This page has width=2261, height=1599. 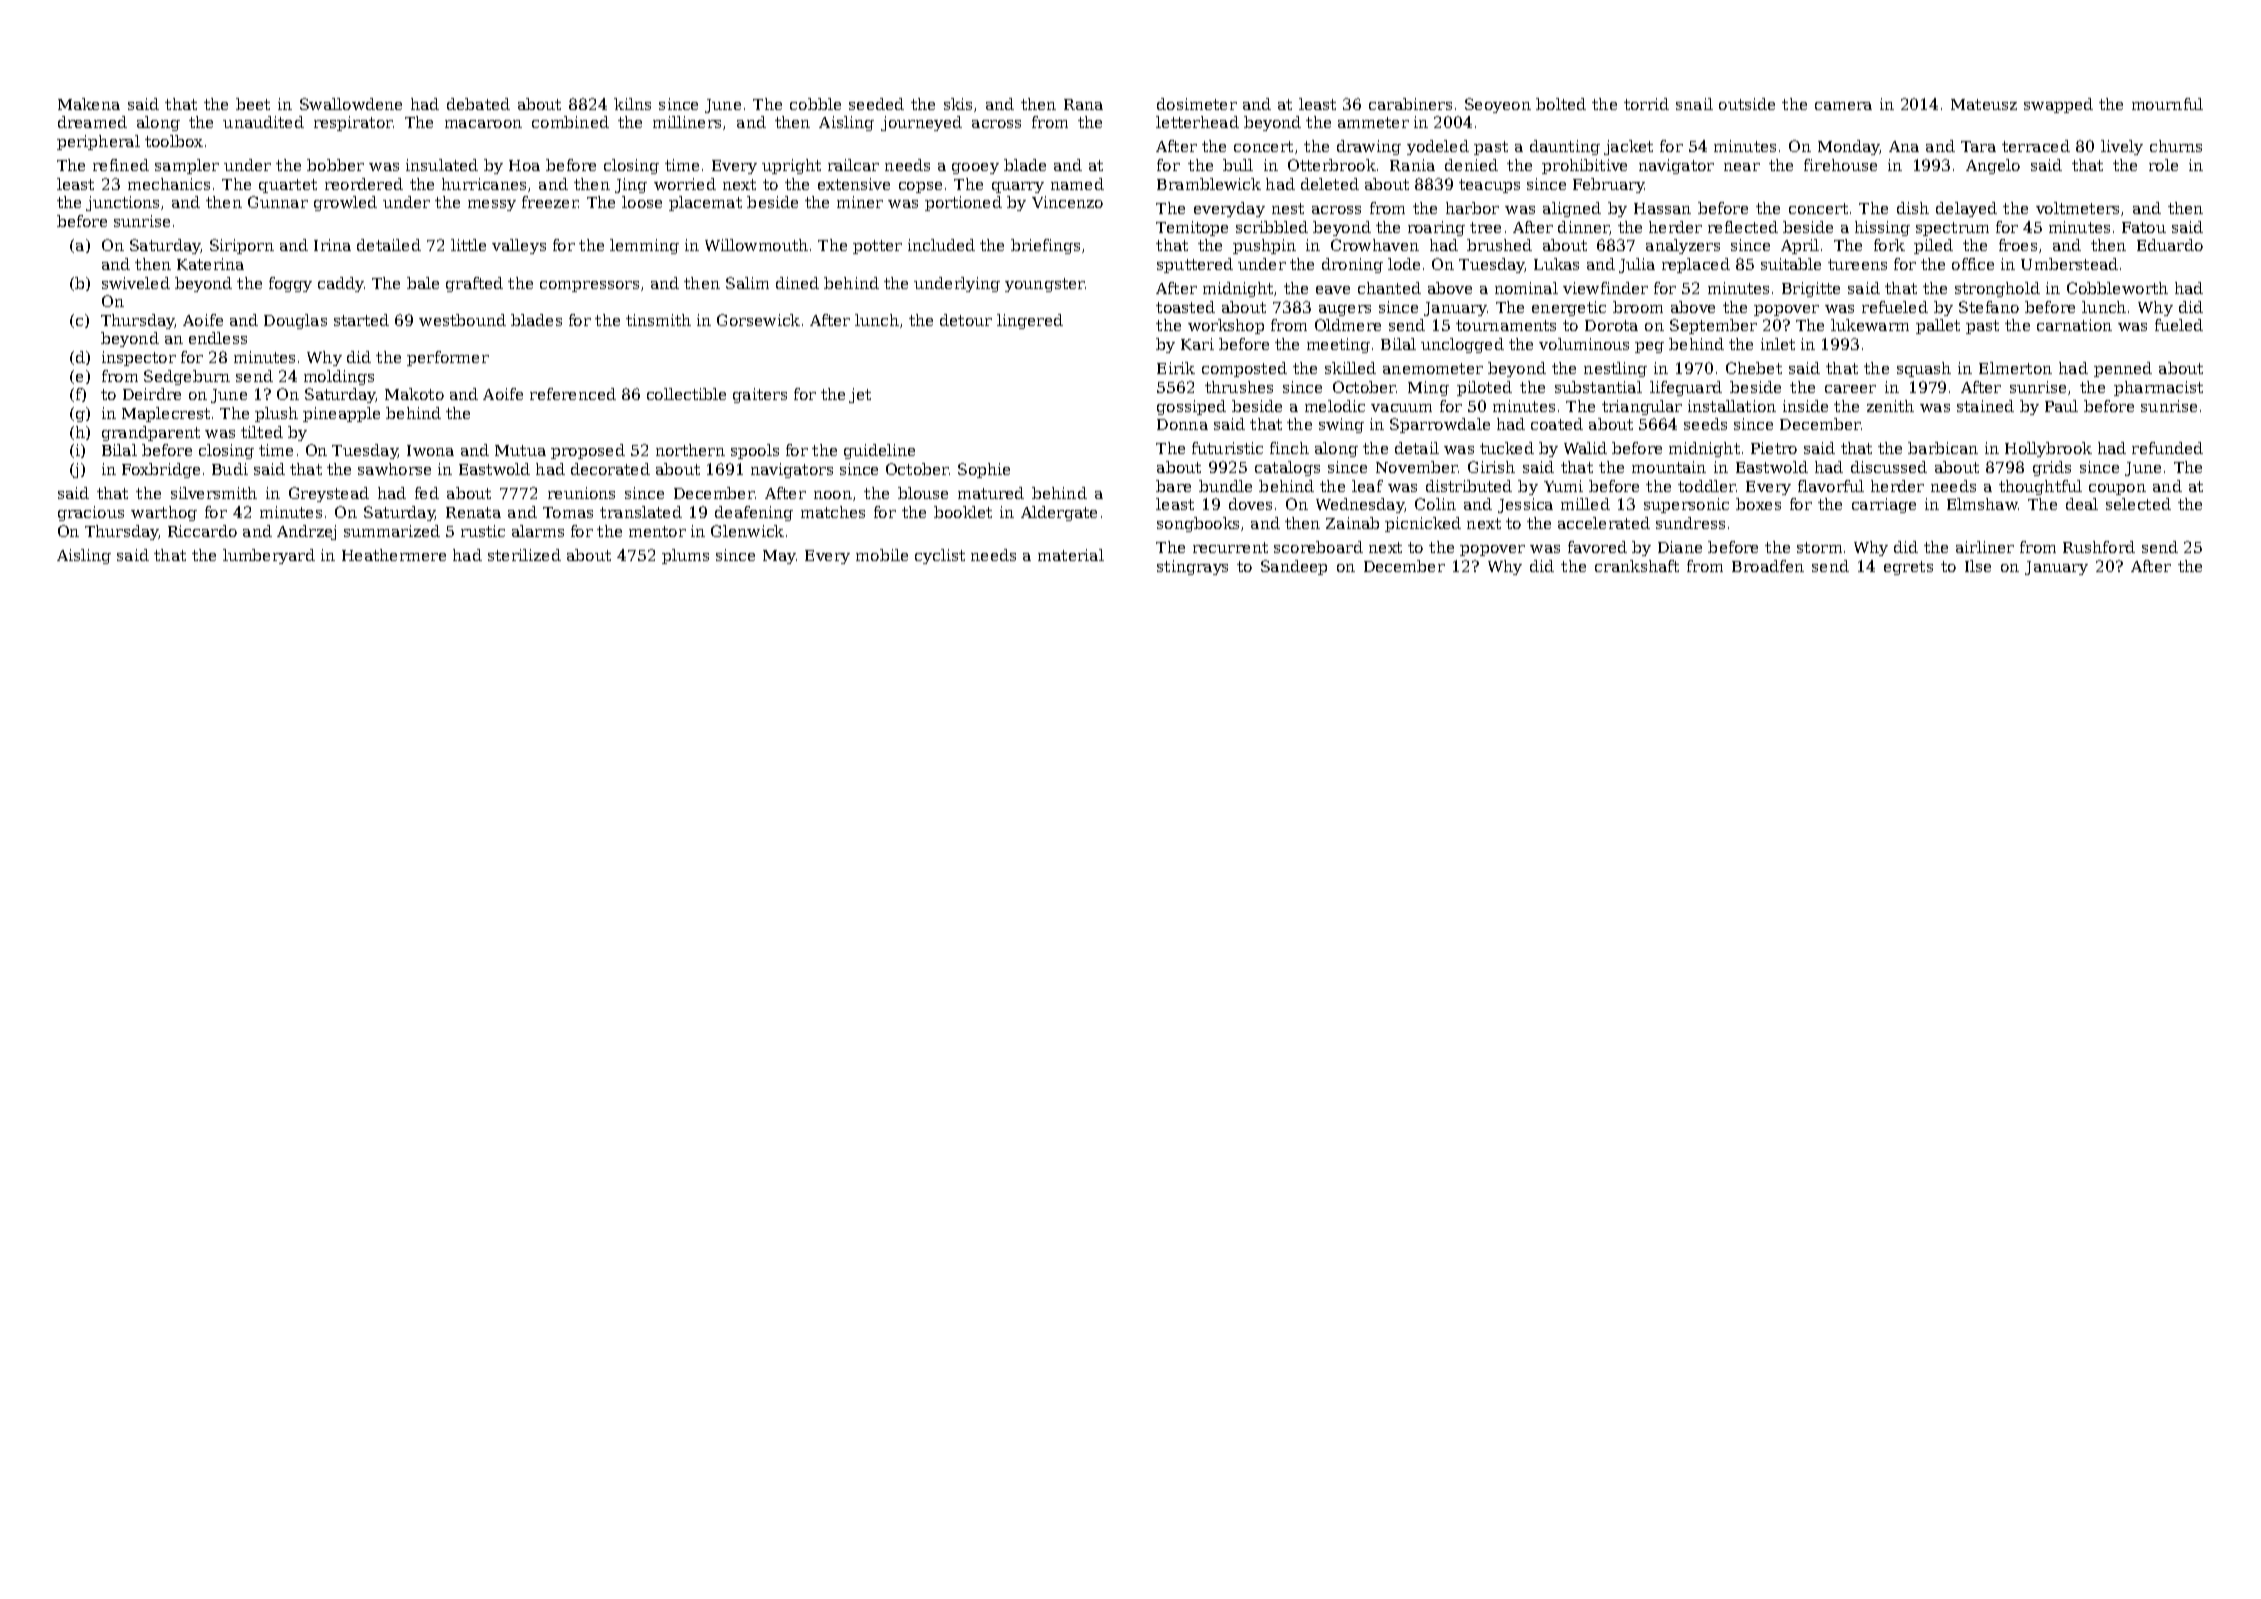 What do you see at coordinates (1045, 285) in the page?
I see `youngster` at bounding box center [1045, 285].
